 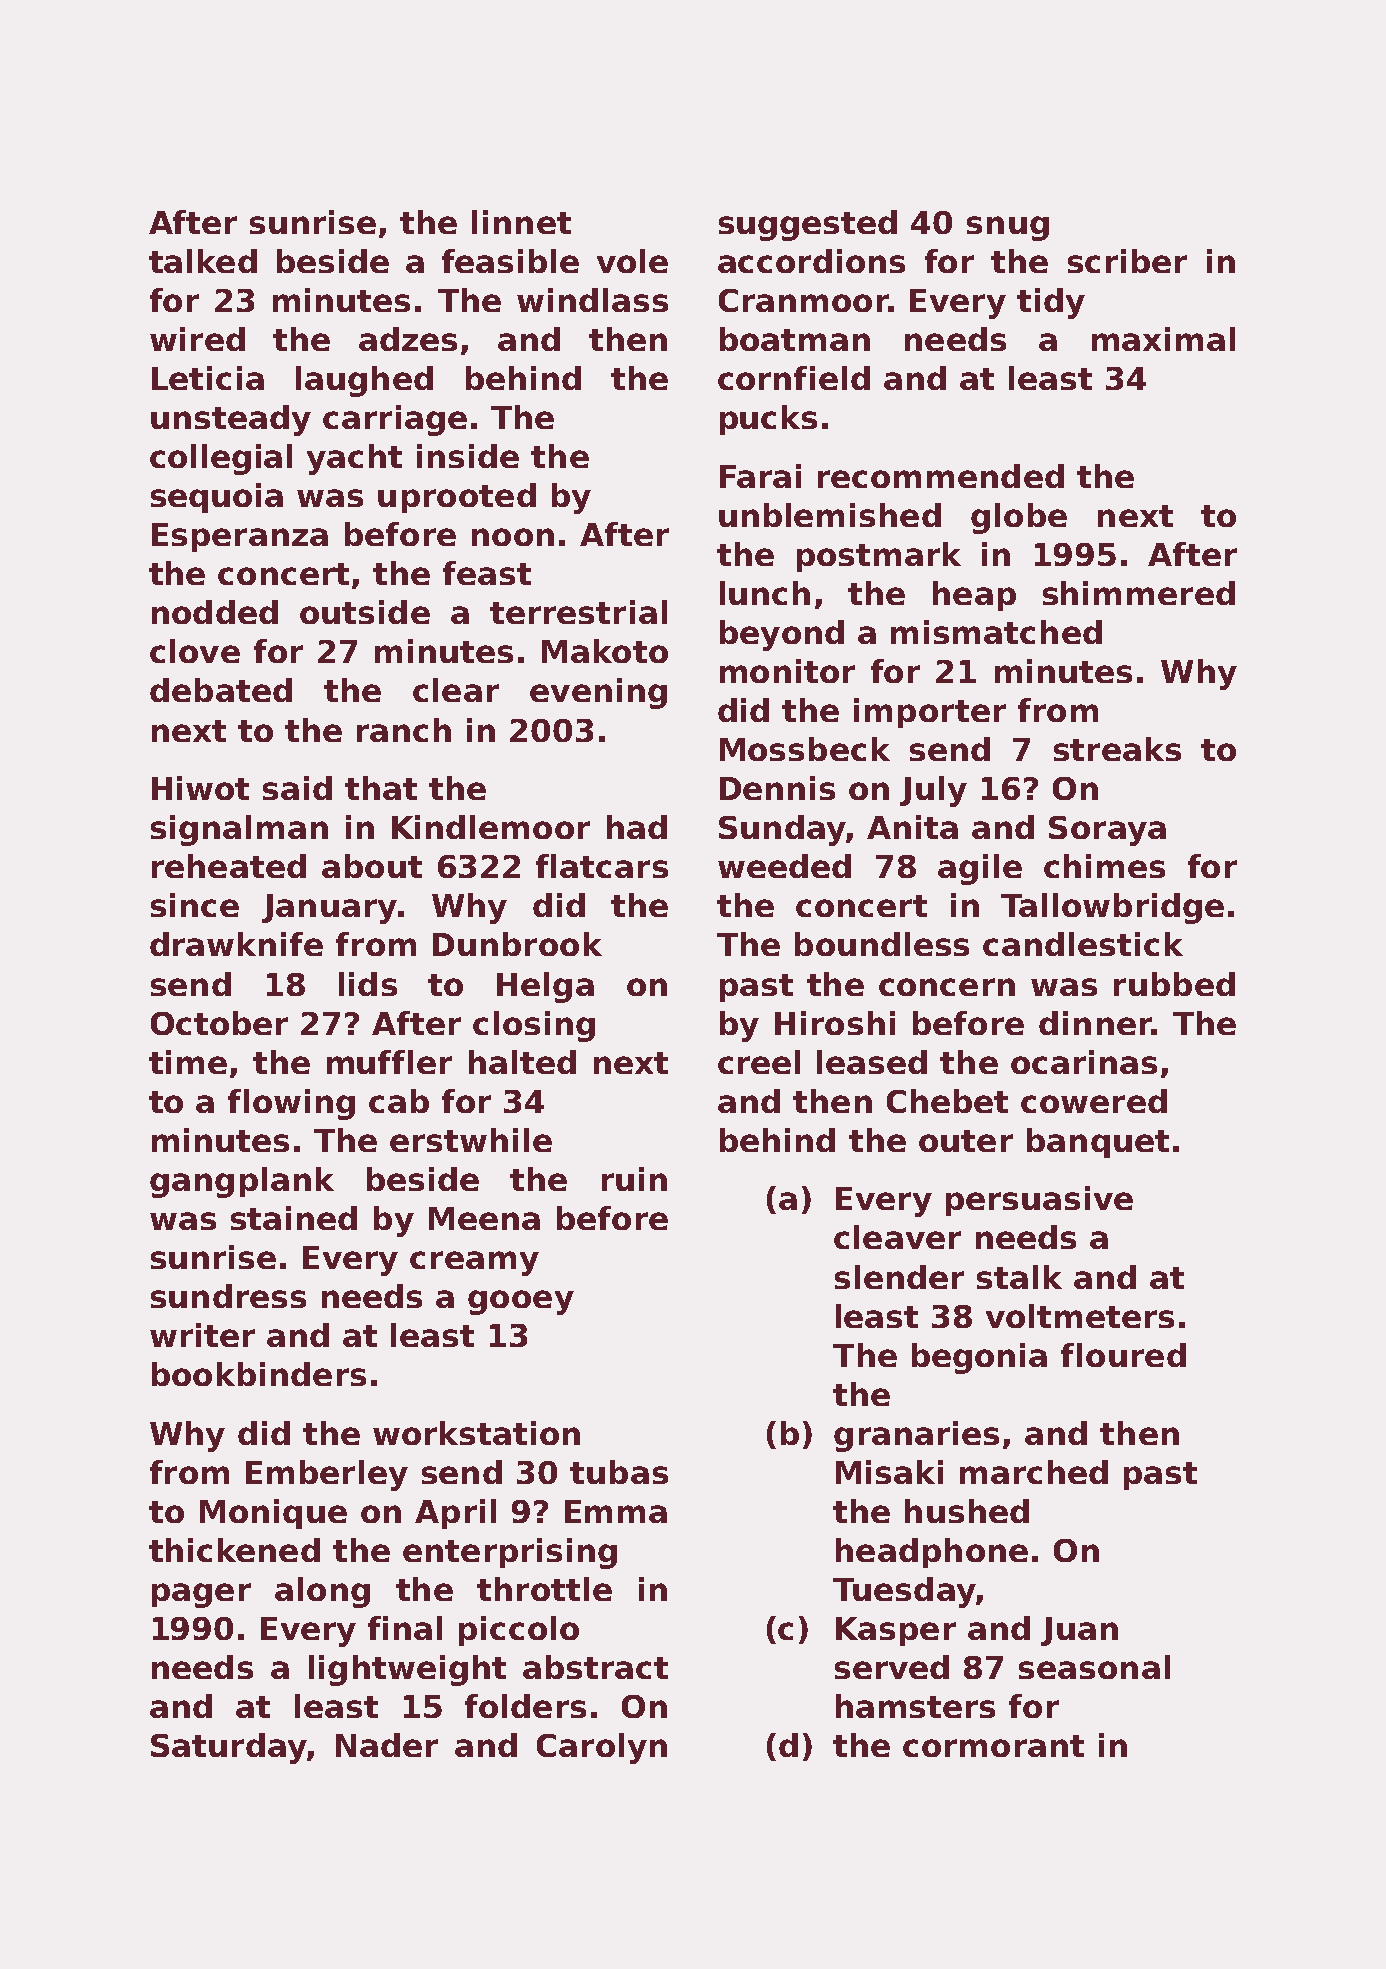 I want to click on yacht, so click(x=354, y=459).
